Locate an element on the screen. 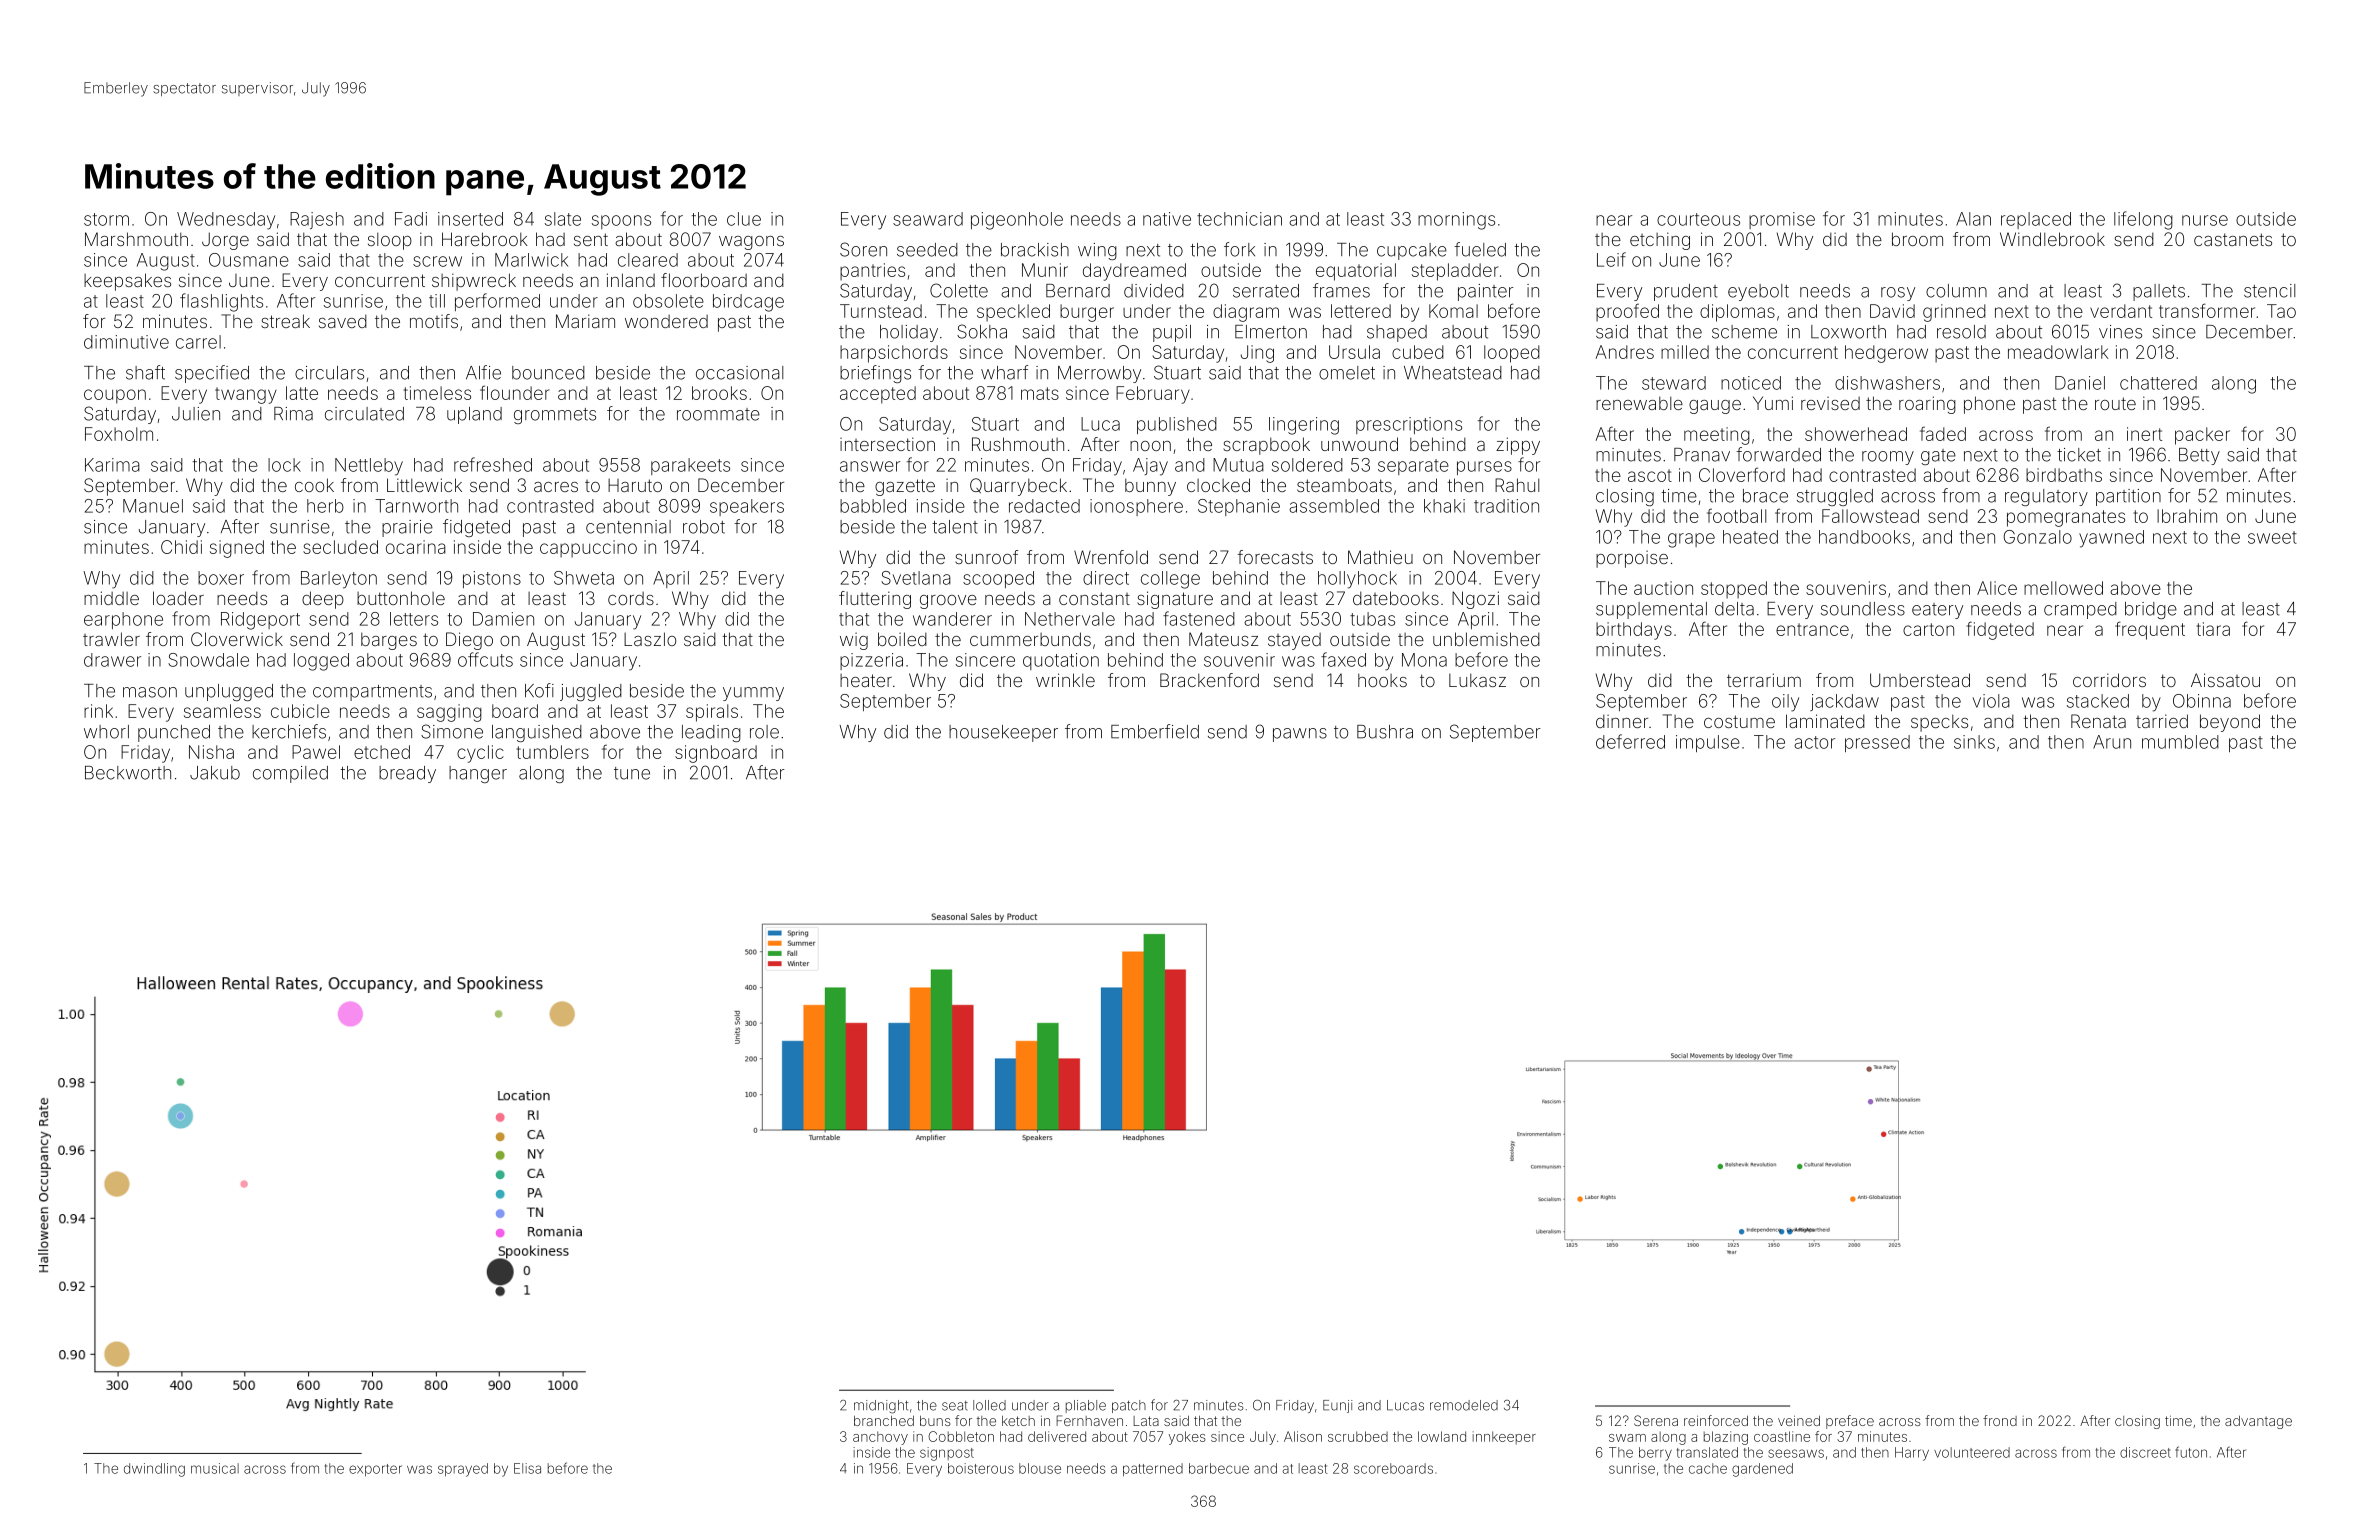 The image size is (2380, 1540). wondered is located at coordinates (666, 321).
